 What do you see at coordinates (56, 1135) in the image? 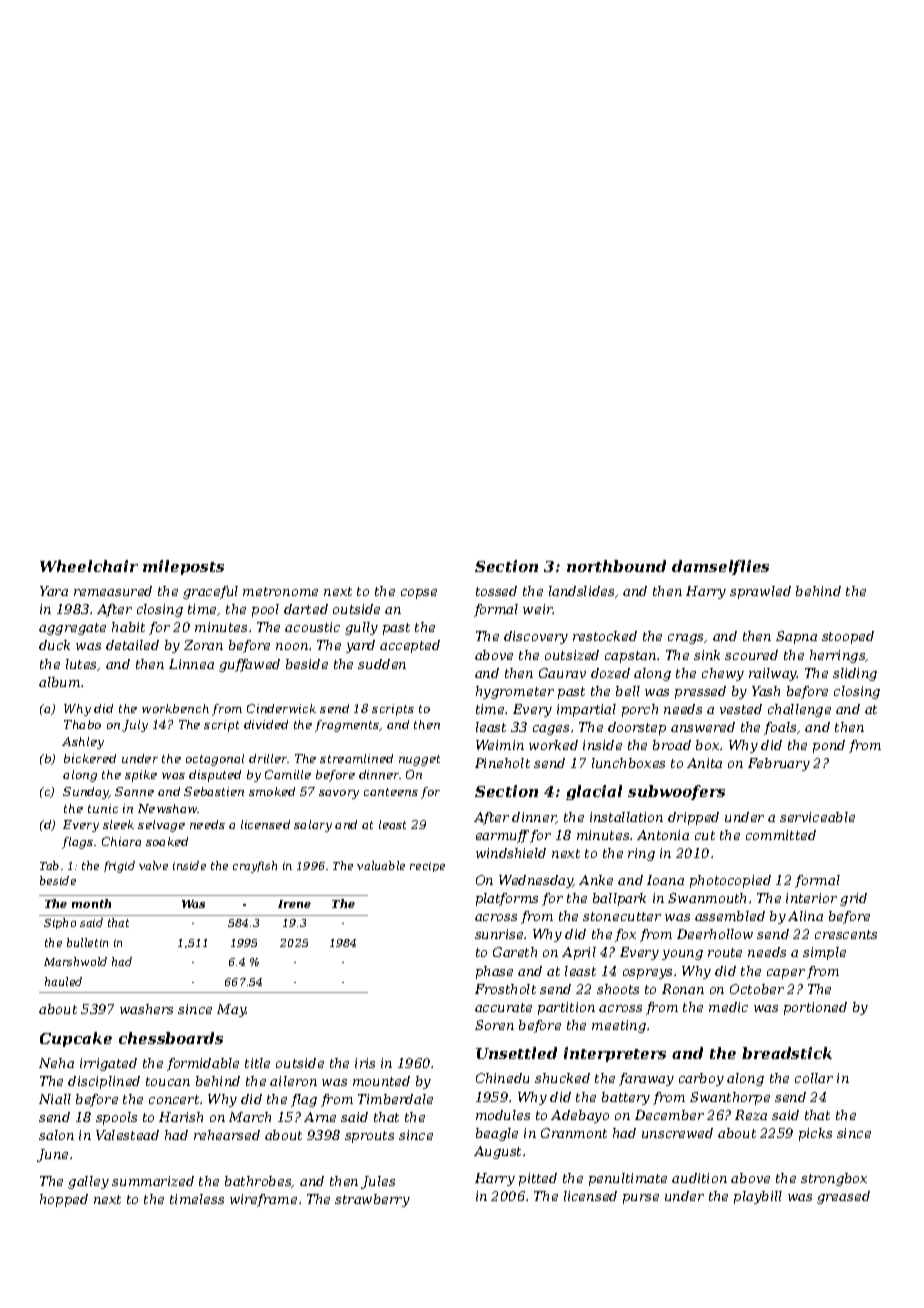
I see `salon` at bounding box center [56, 1135].
